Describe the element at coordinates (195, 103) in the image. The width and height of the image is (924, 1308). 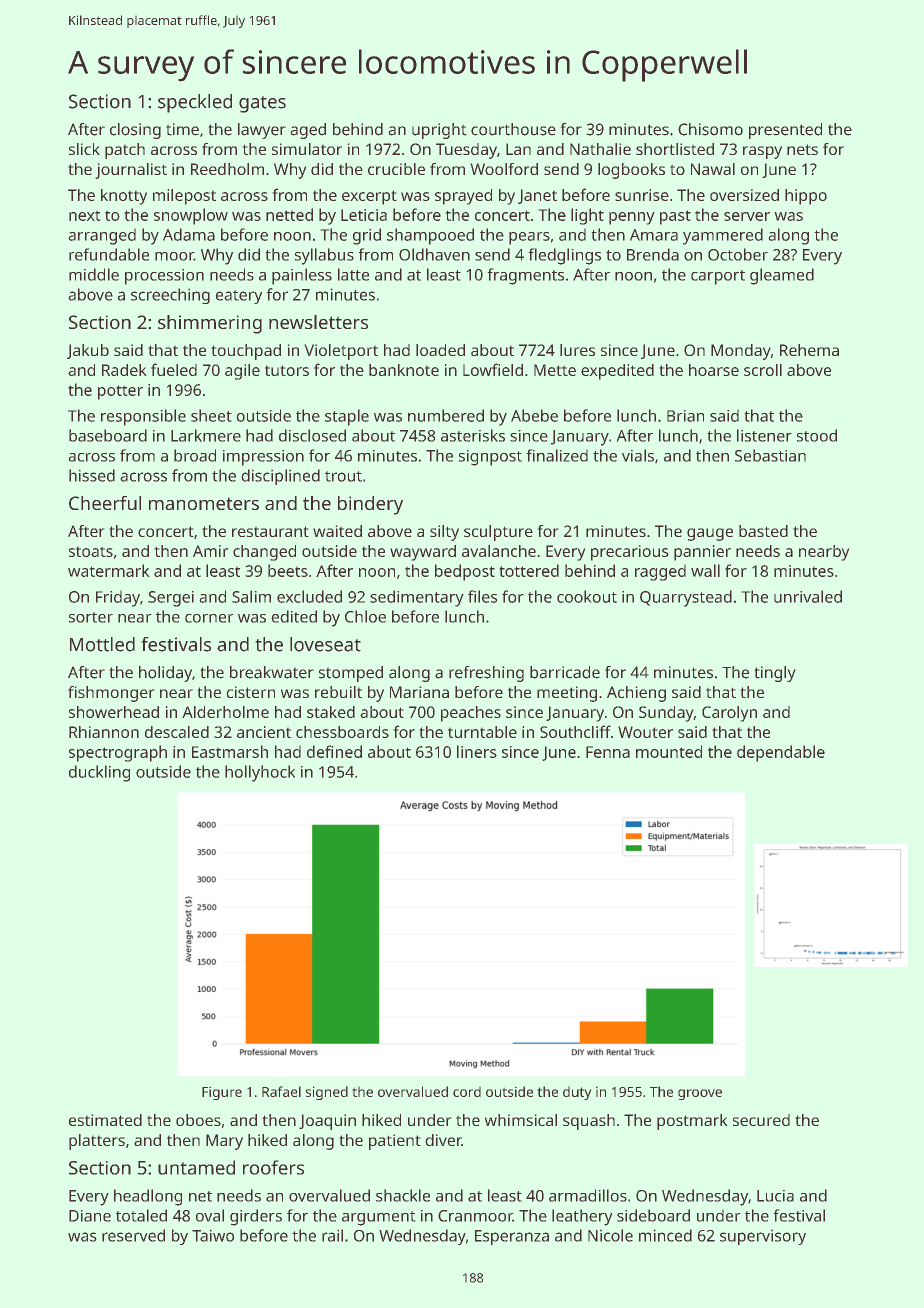
I see `speckled` at that location.
